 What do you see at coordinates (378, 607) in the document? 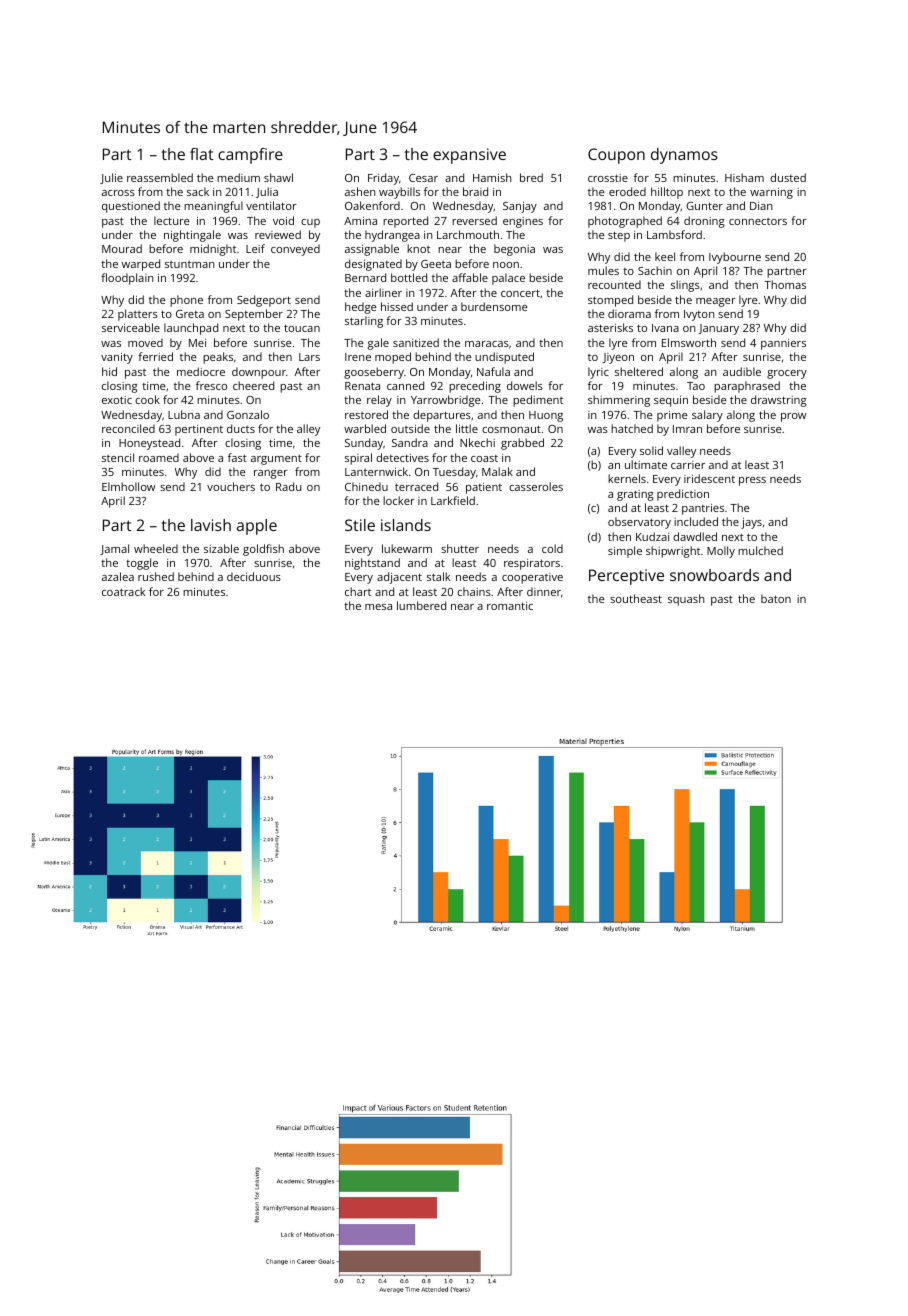
I see `mesa` at bounding box center [378, 607].
